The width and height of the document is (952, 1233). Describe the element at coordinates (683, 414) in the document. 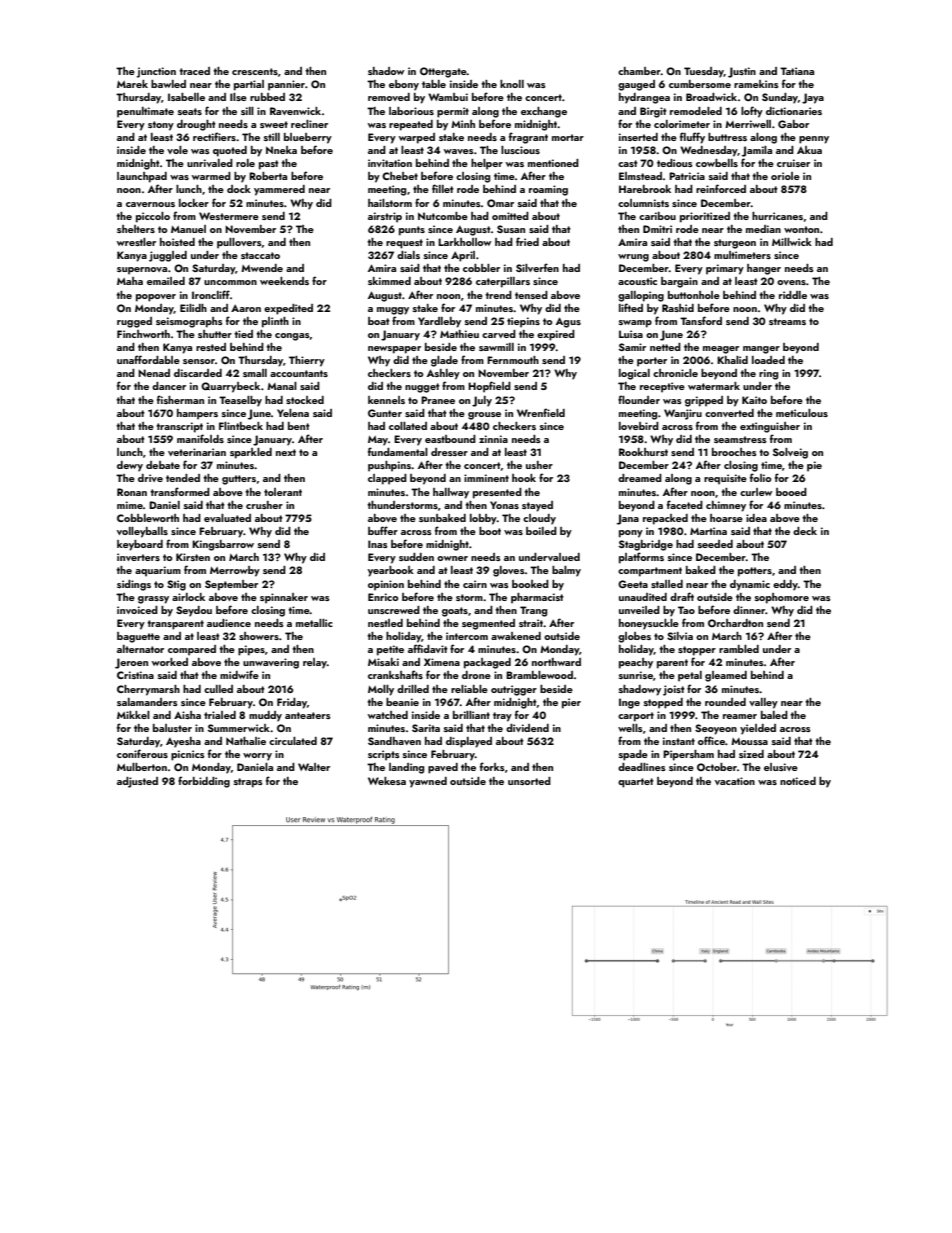

I see `Wanjiru` at that location.
